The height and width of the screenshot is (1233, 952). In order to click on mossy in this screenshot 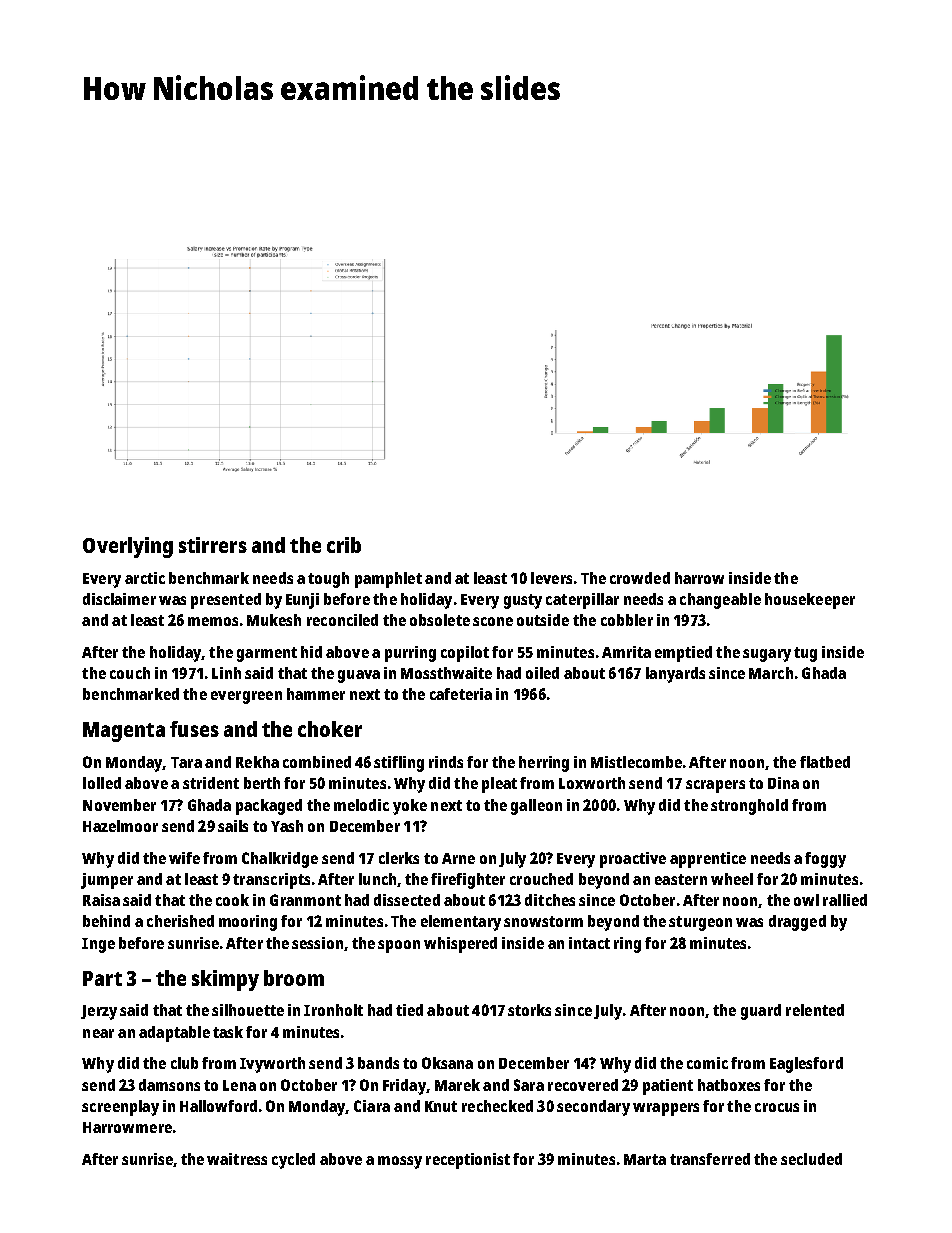, I will do `click(400, 1162)`.
